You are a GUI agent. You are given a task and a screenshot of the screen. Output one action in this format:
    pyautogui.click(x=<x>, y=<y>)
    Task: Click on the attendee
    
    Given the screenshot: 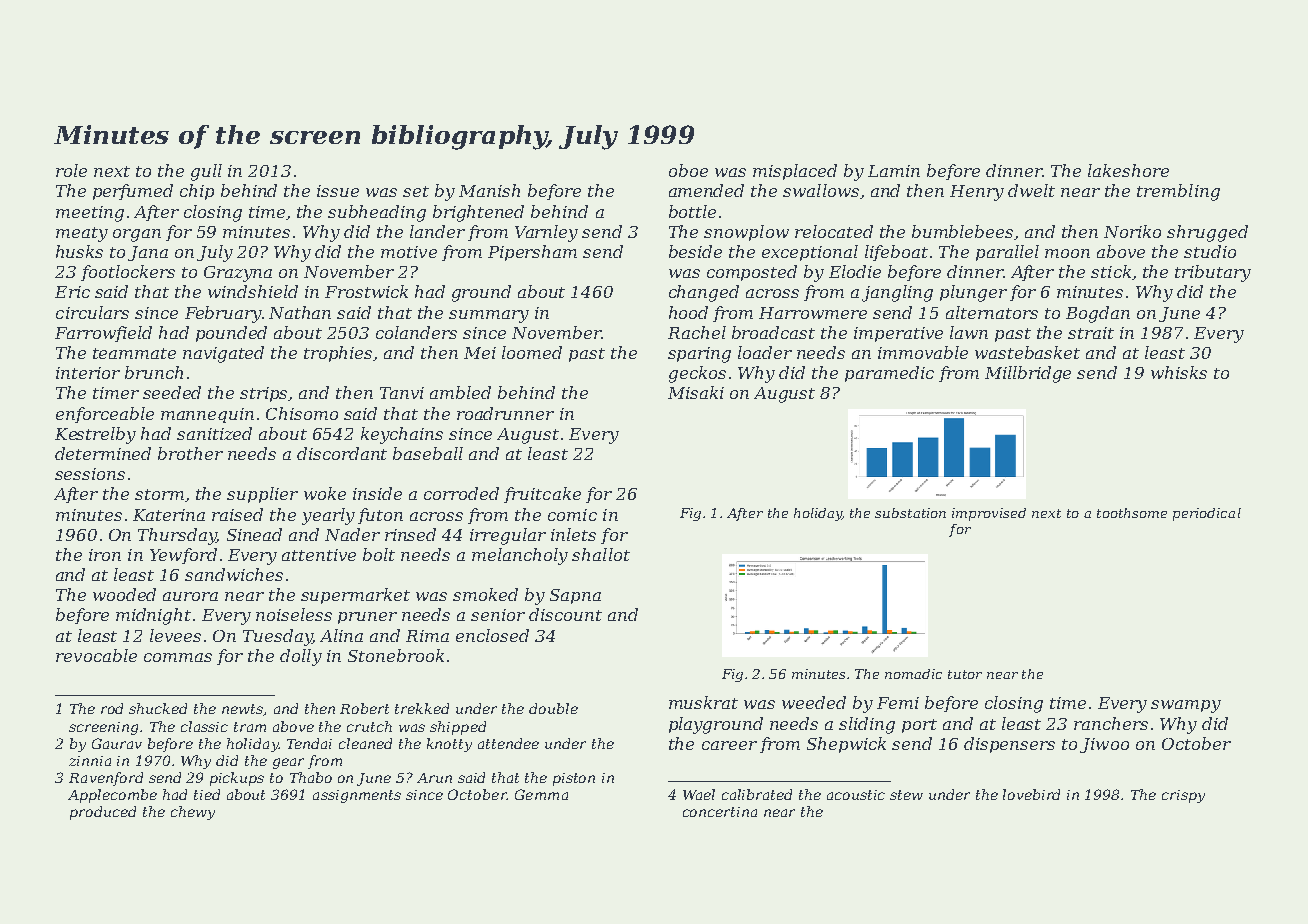 What is the action you would take?
    pyautogui.click(x=508, y=743)
